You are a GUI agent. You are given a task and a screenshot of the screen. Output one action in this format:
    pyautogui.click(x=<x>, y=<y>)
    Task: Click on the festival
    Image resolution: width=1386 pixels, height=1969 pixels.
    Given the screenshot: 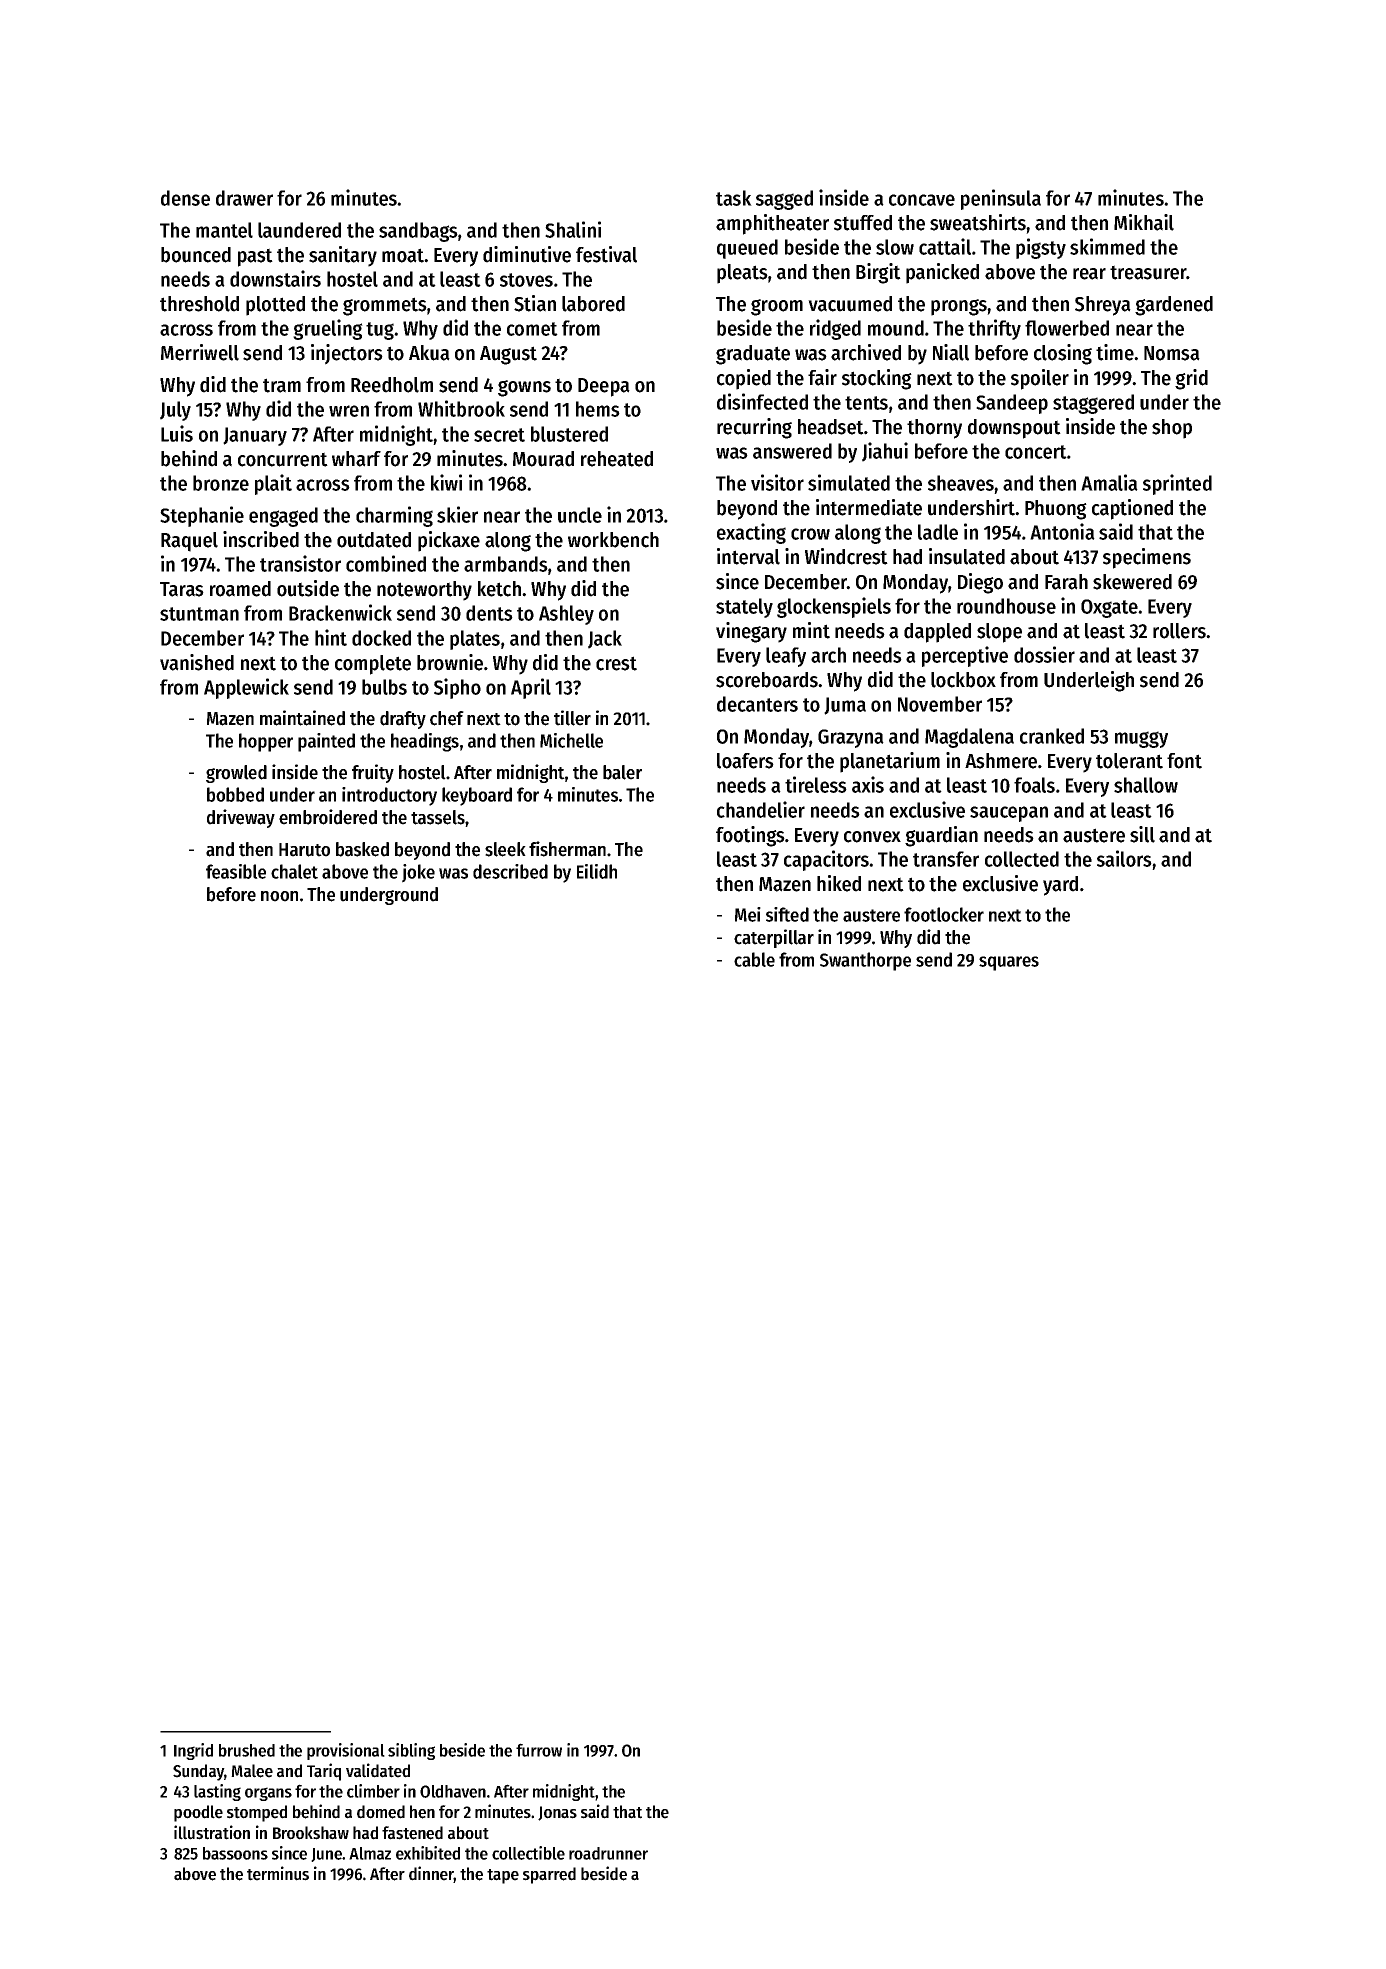 What is the action you would take?
    pyautogui.click(x=606, y=254)
